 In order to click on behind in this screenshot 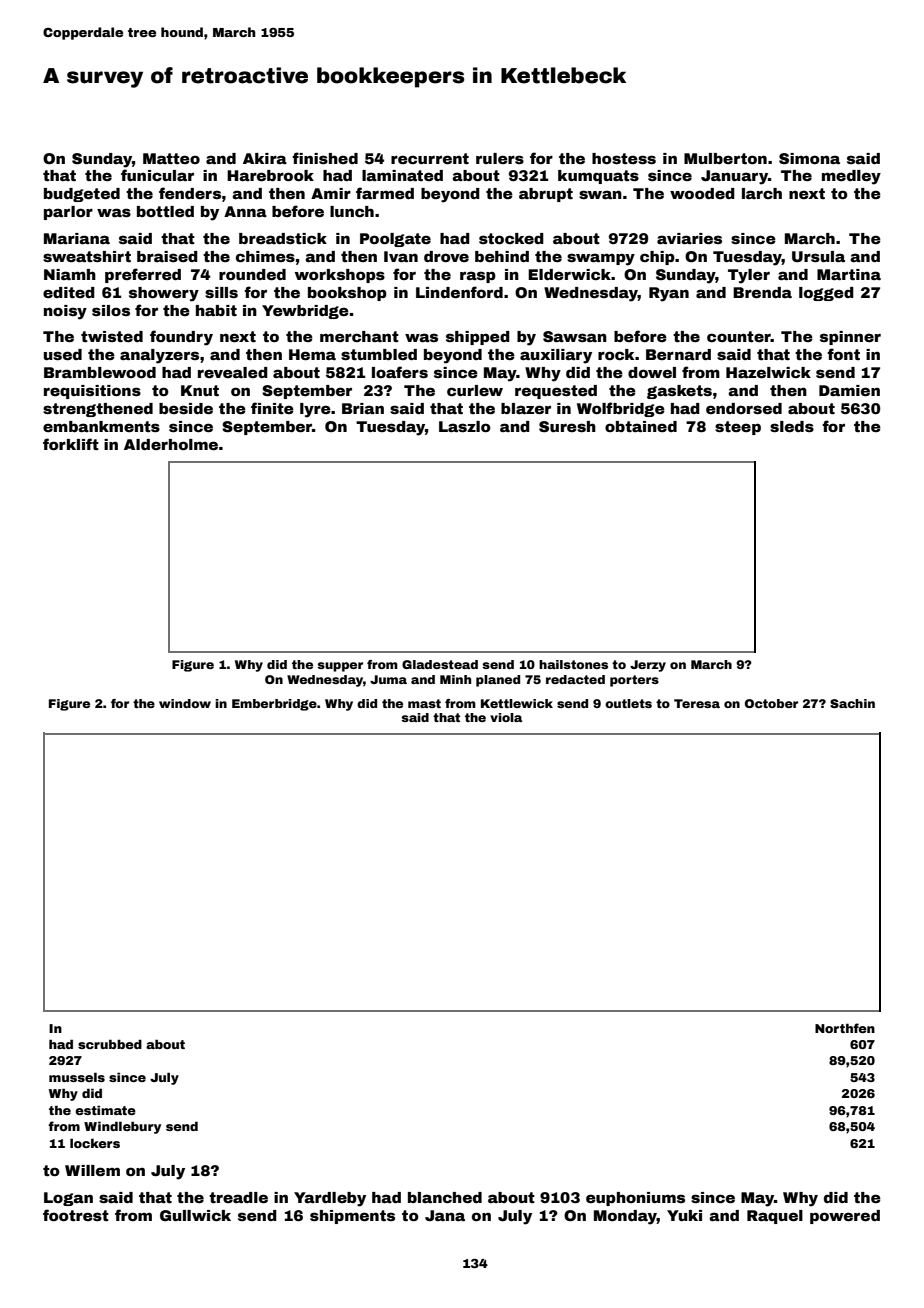, I will do `click(502, 256)`.
